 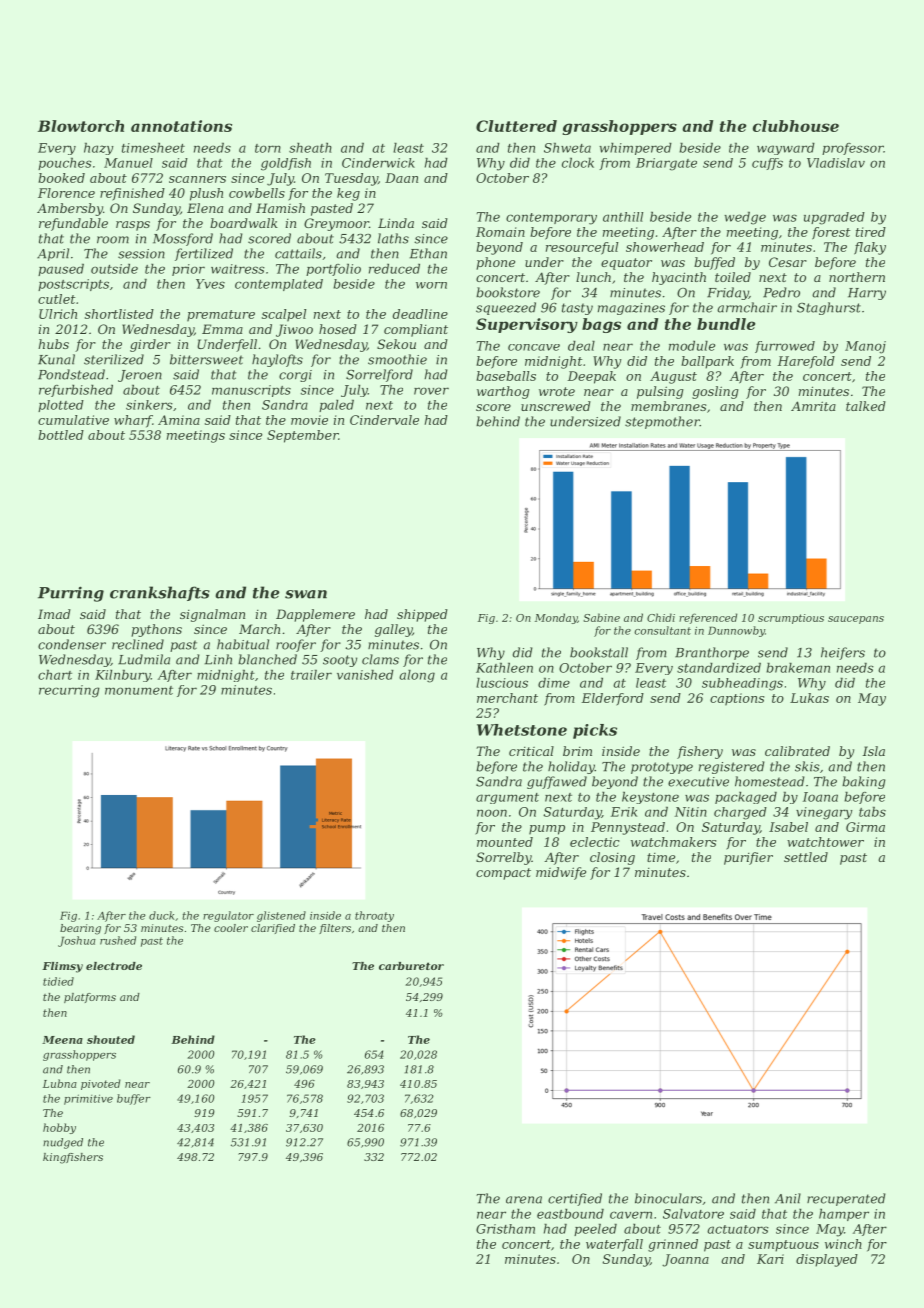 I want to click on scrumptious, so click(x=791, y=619).
